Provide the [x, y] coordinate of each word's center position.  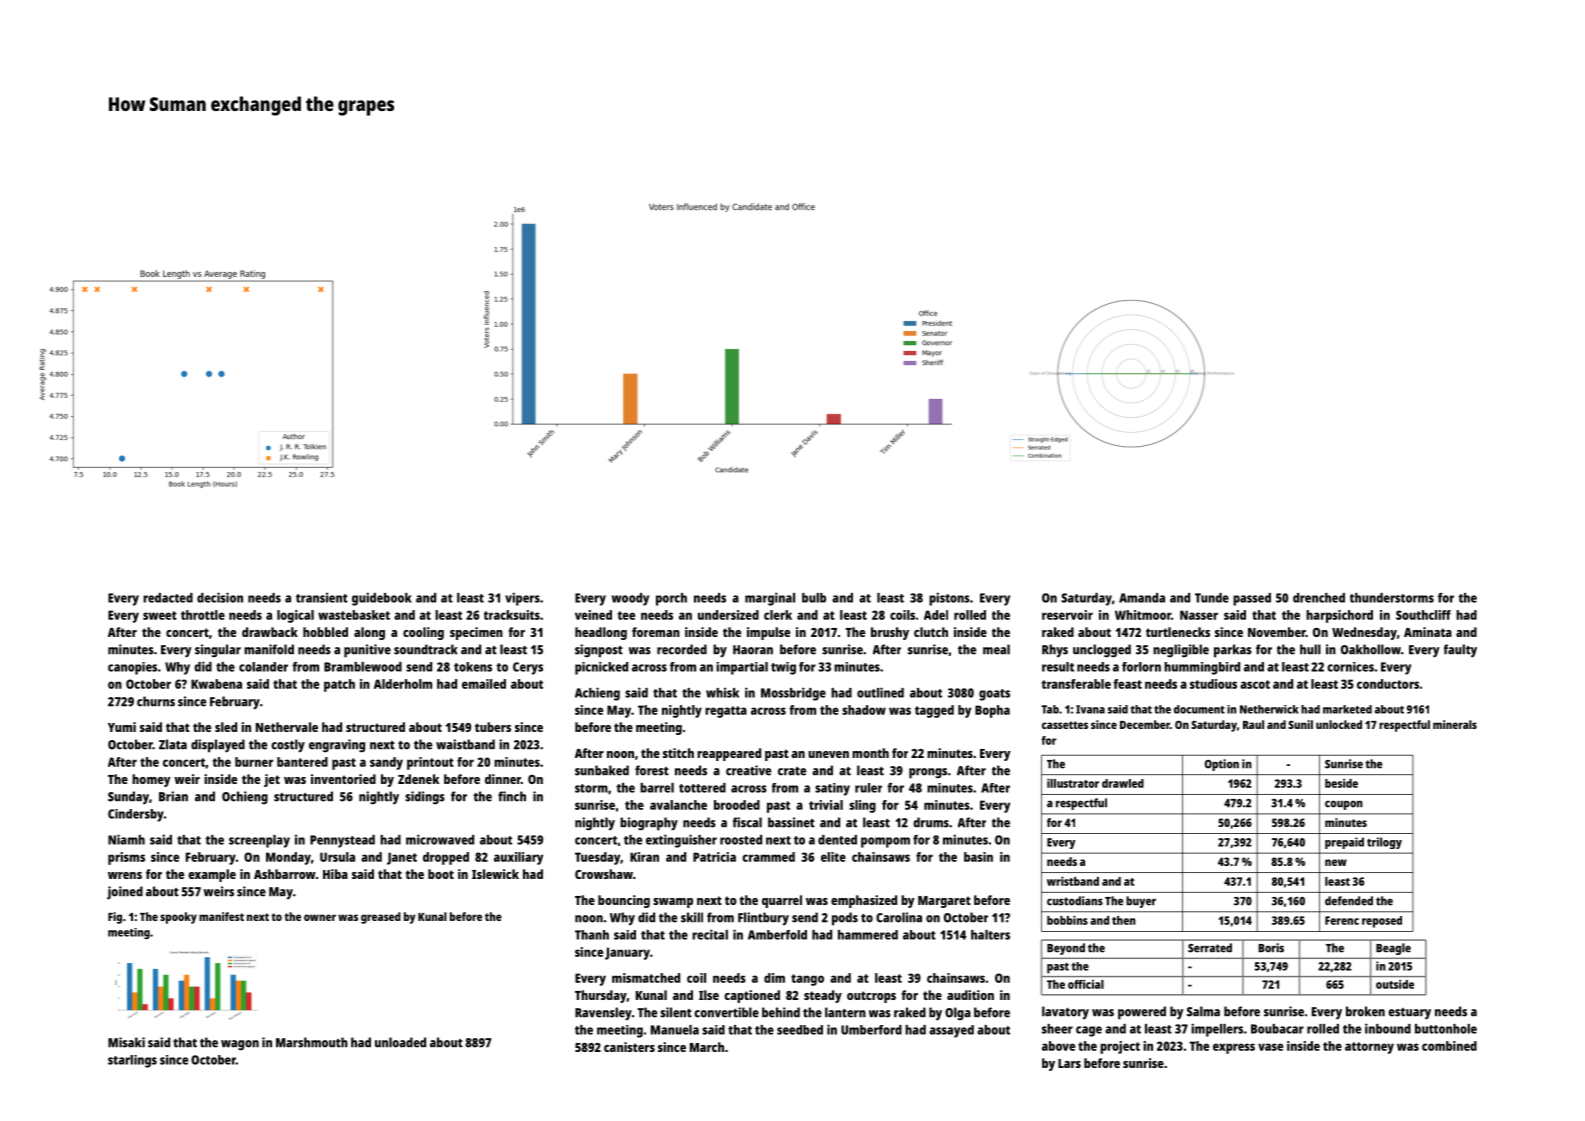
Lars [1069, 1063]
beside [1341, 783]
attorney [1369, 1048]
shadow [864, 710]
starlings [132, 1061]
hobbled [325, 632]
